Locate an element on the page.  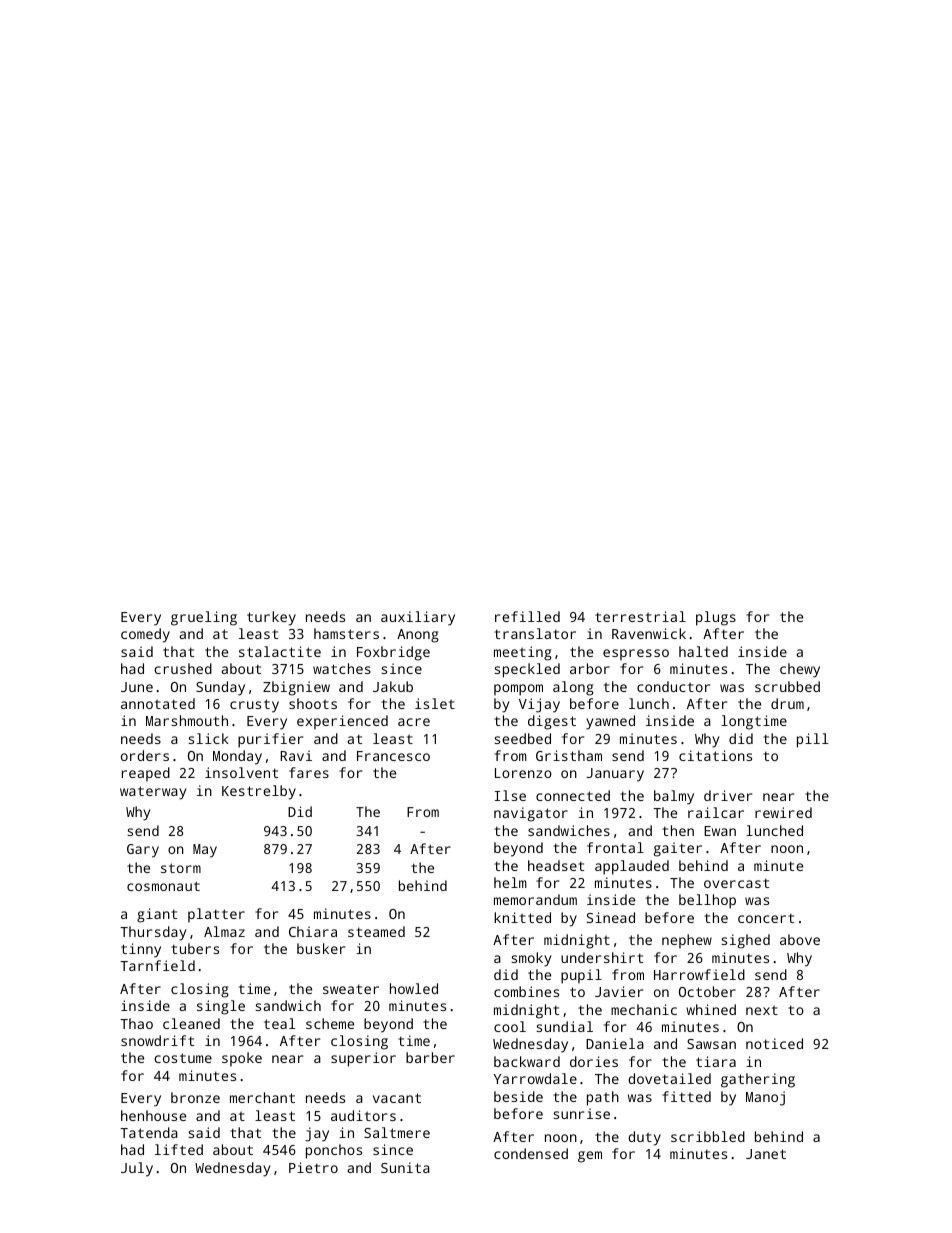
drum is located at coordinates (787, 703).
